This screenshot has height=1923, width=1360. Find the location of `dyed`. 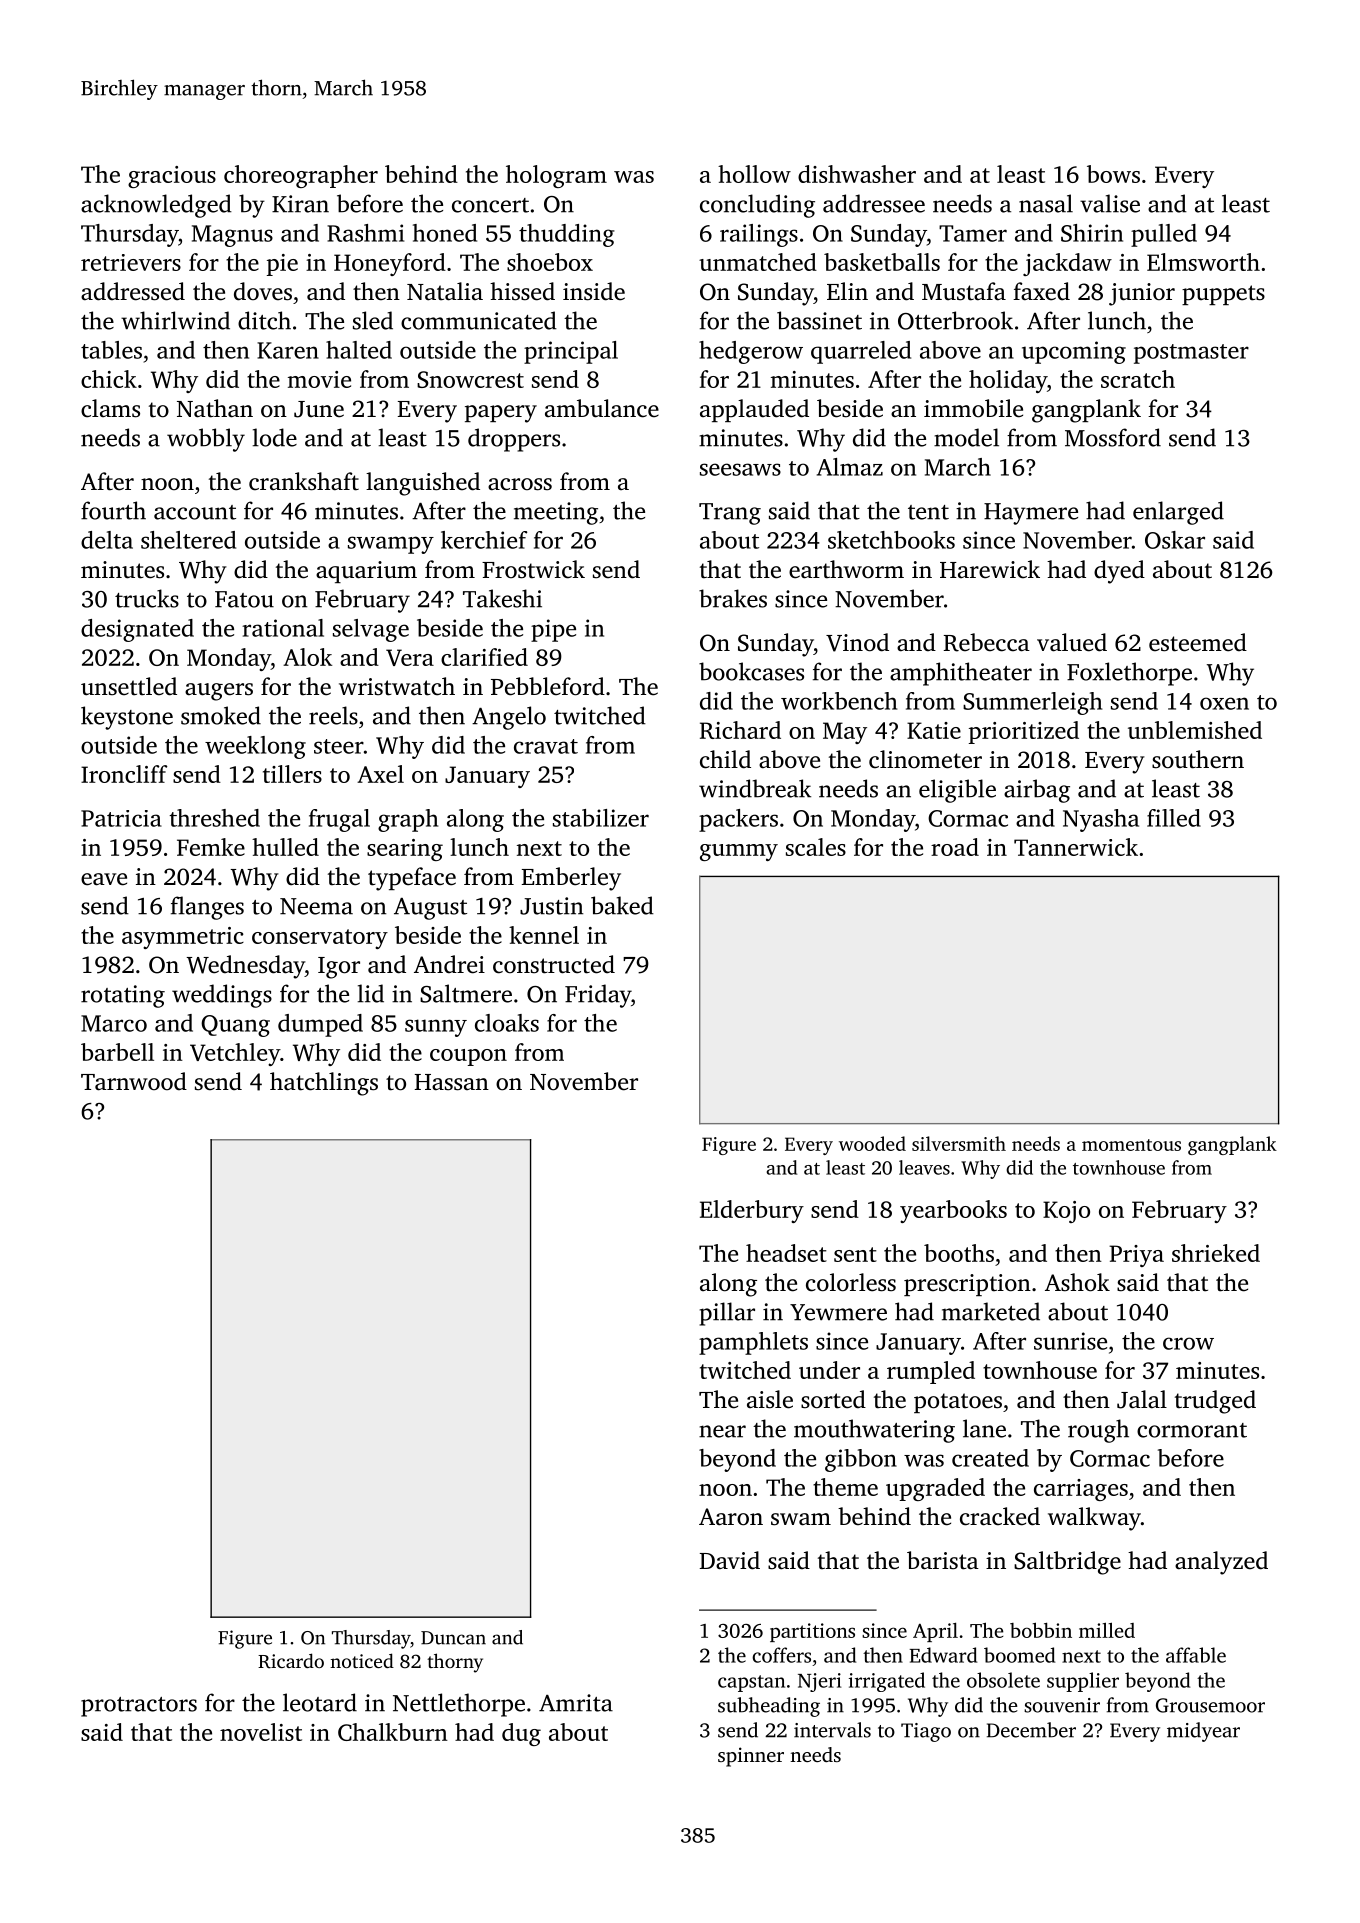

dyed is located at coordinates (1119, 572).
